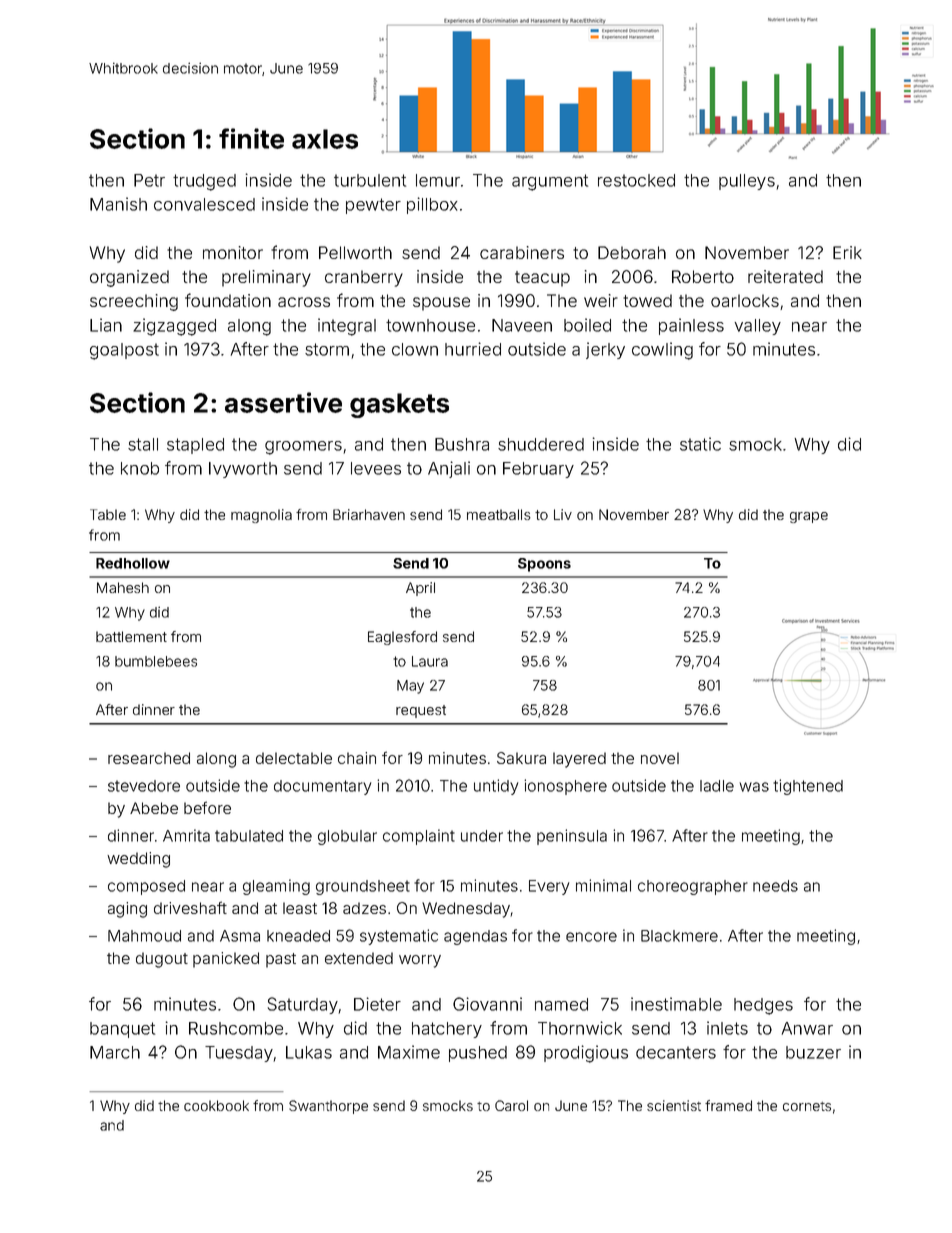 This screenshot has height=1233, width=952. I want to click on pulleys, so click(747, 182).
